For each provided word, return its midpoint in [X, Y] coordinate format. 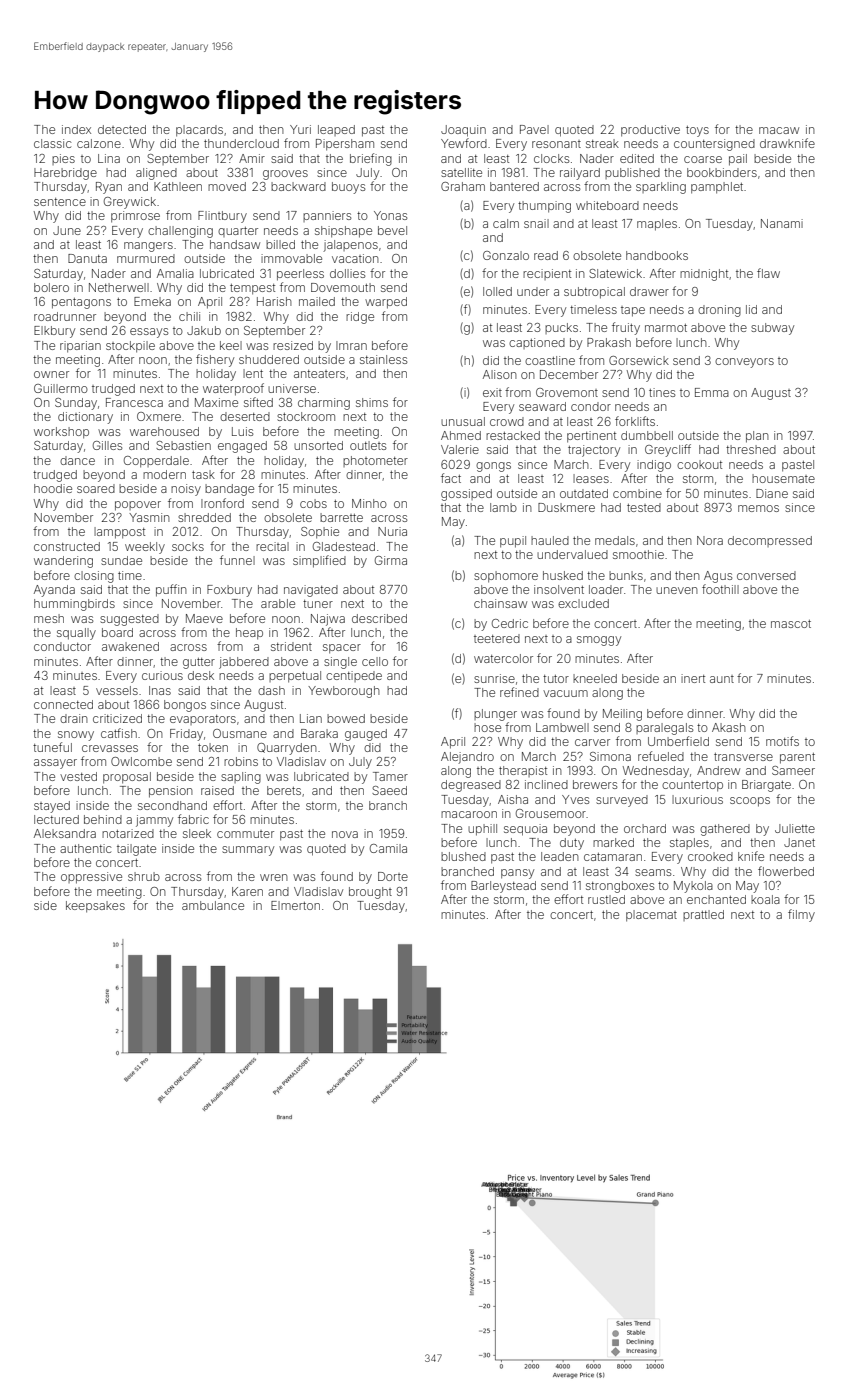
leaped [336, 130]
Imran [351, 345]
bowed [346, 718]
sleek [197, 833]
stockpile [130, 347]
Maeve [204, 618]
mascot [791, 624]
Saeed [389, 790]
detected [122, 129]
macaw [779, 130]
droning [719, 311]
